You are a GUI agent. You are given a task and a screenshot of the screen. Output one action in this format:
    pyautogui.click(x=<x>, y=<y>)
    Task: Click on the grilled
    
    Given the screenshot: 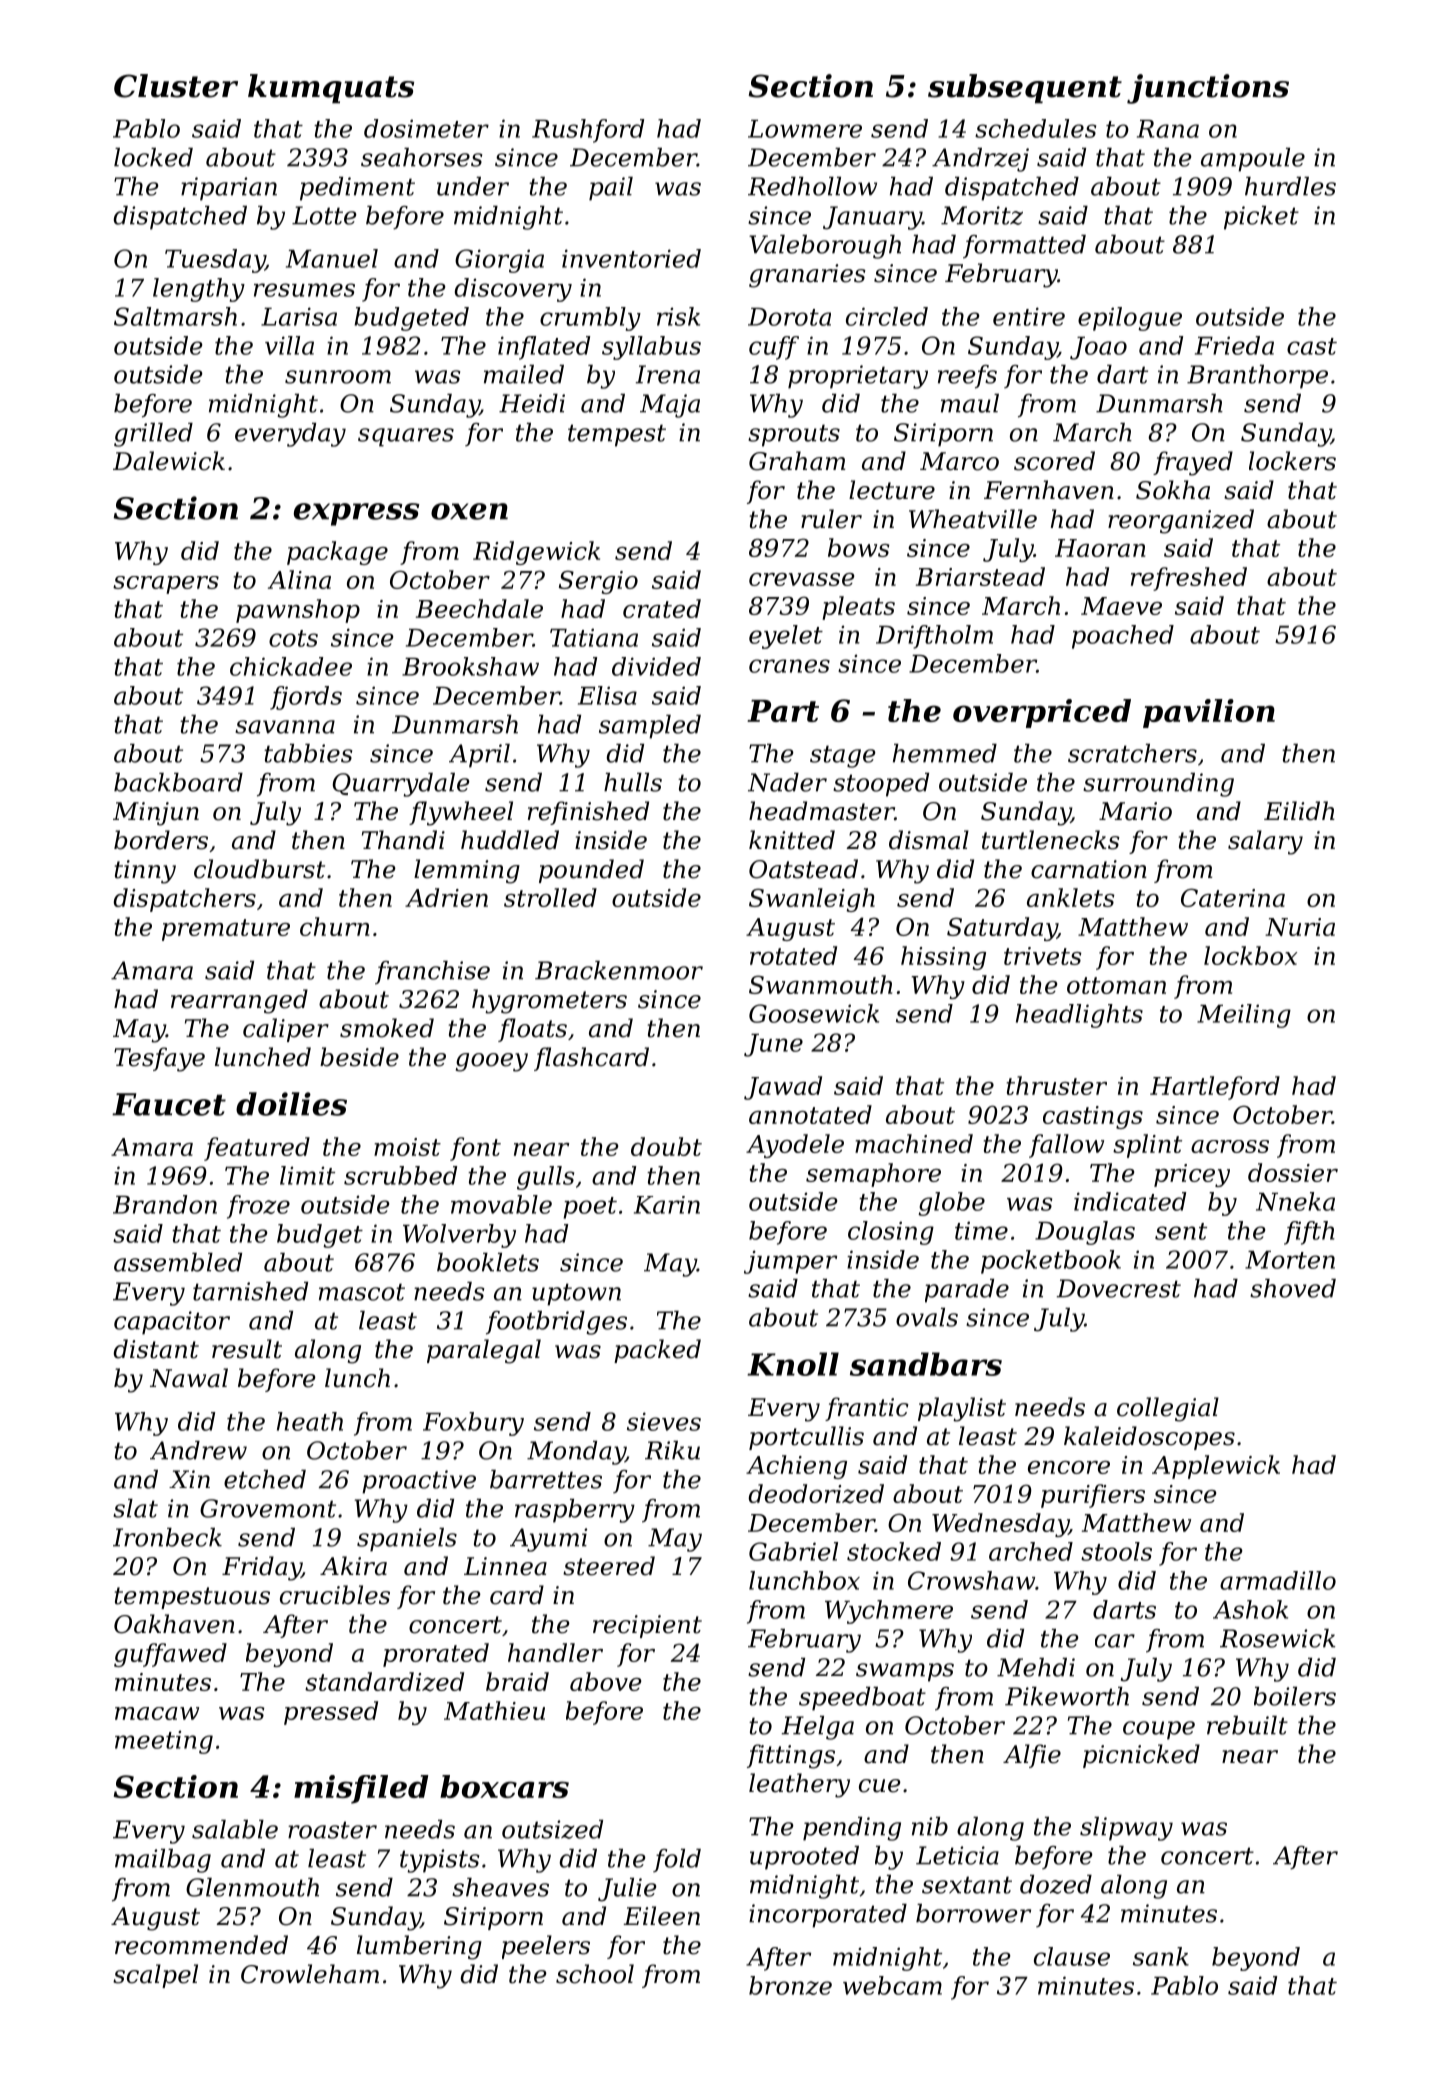 What is the action you would take?
    pyautogui.click(x=153, y=435)
